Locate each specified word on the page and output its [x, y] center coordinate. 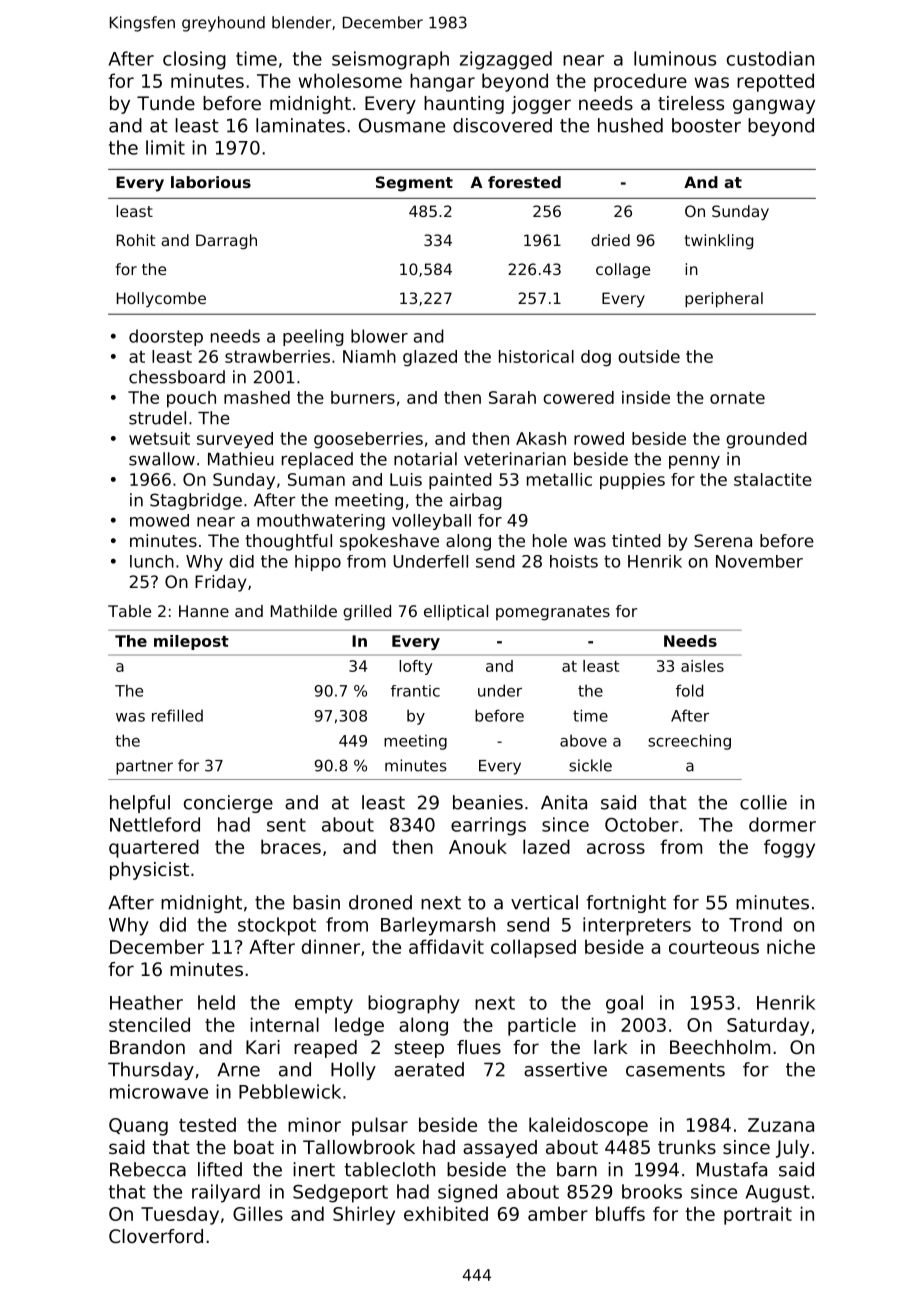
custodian [770, 58]
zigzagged [506, 60]
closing [194, 60]
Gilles [258, 1213]
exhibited [446, 1213]
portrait [758, 1215]
